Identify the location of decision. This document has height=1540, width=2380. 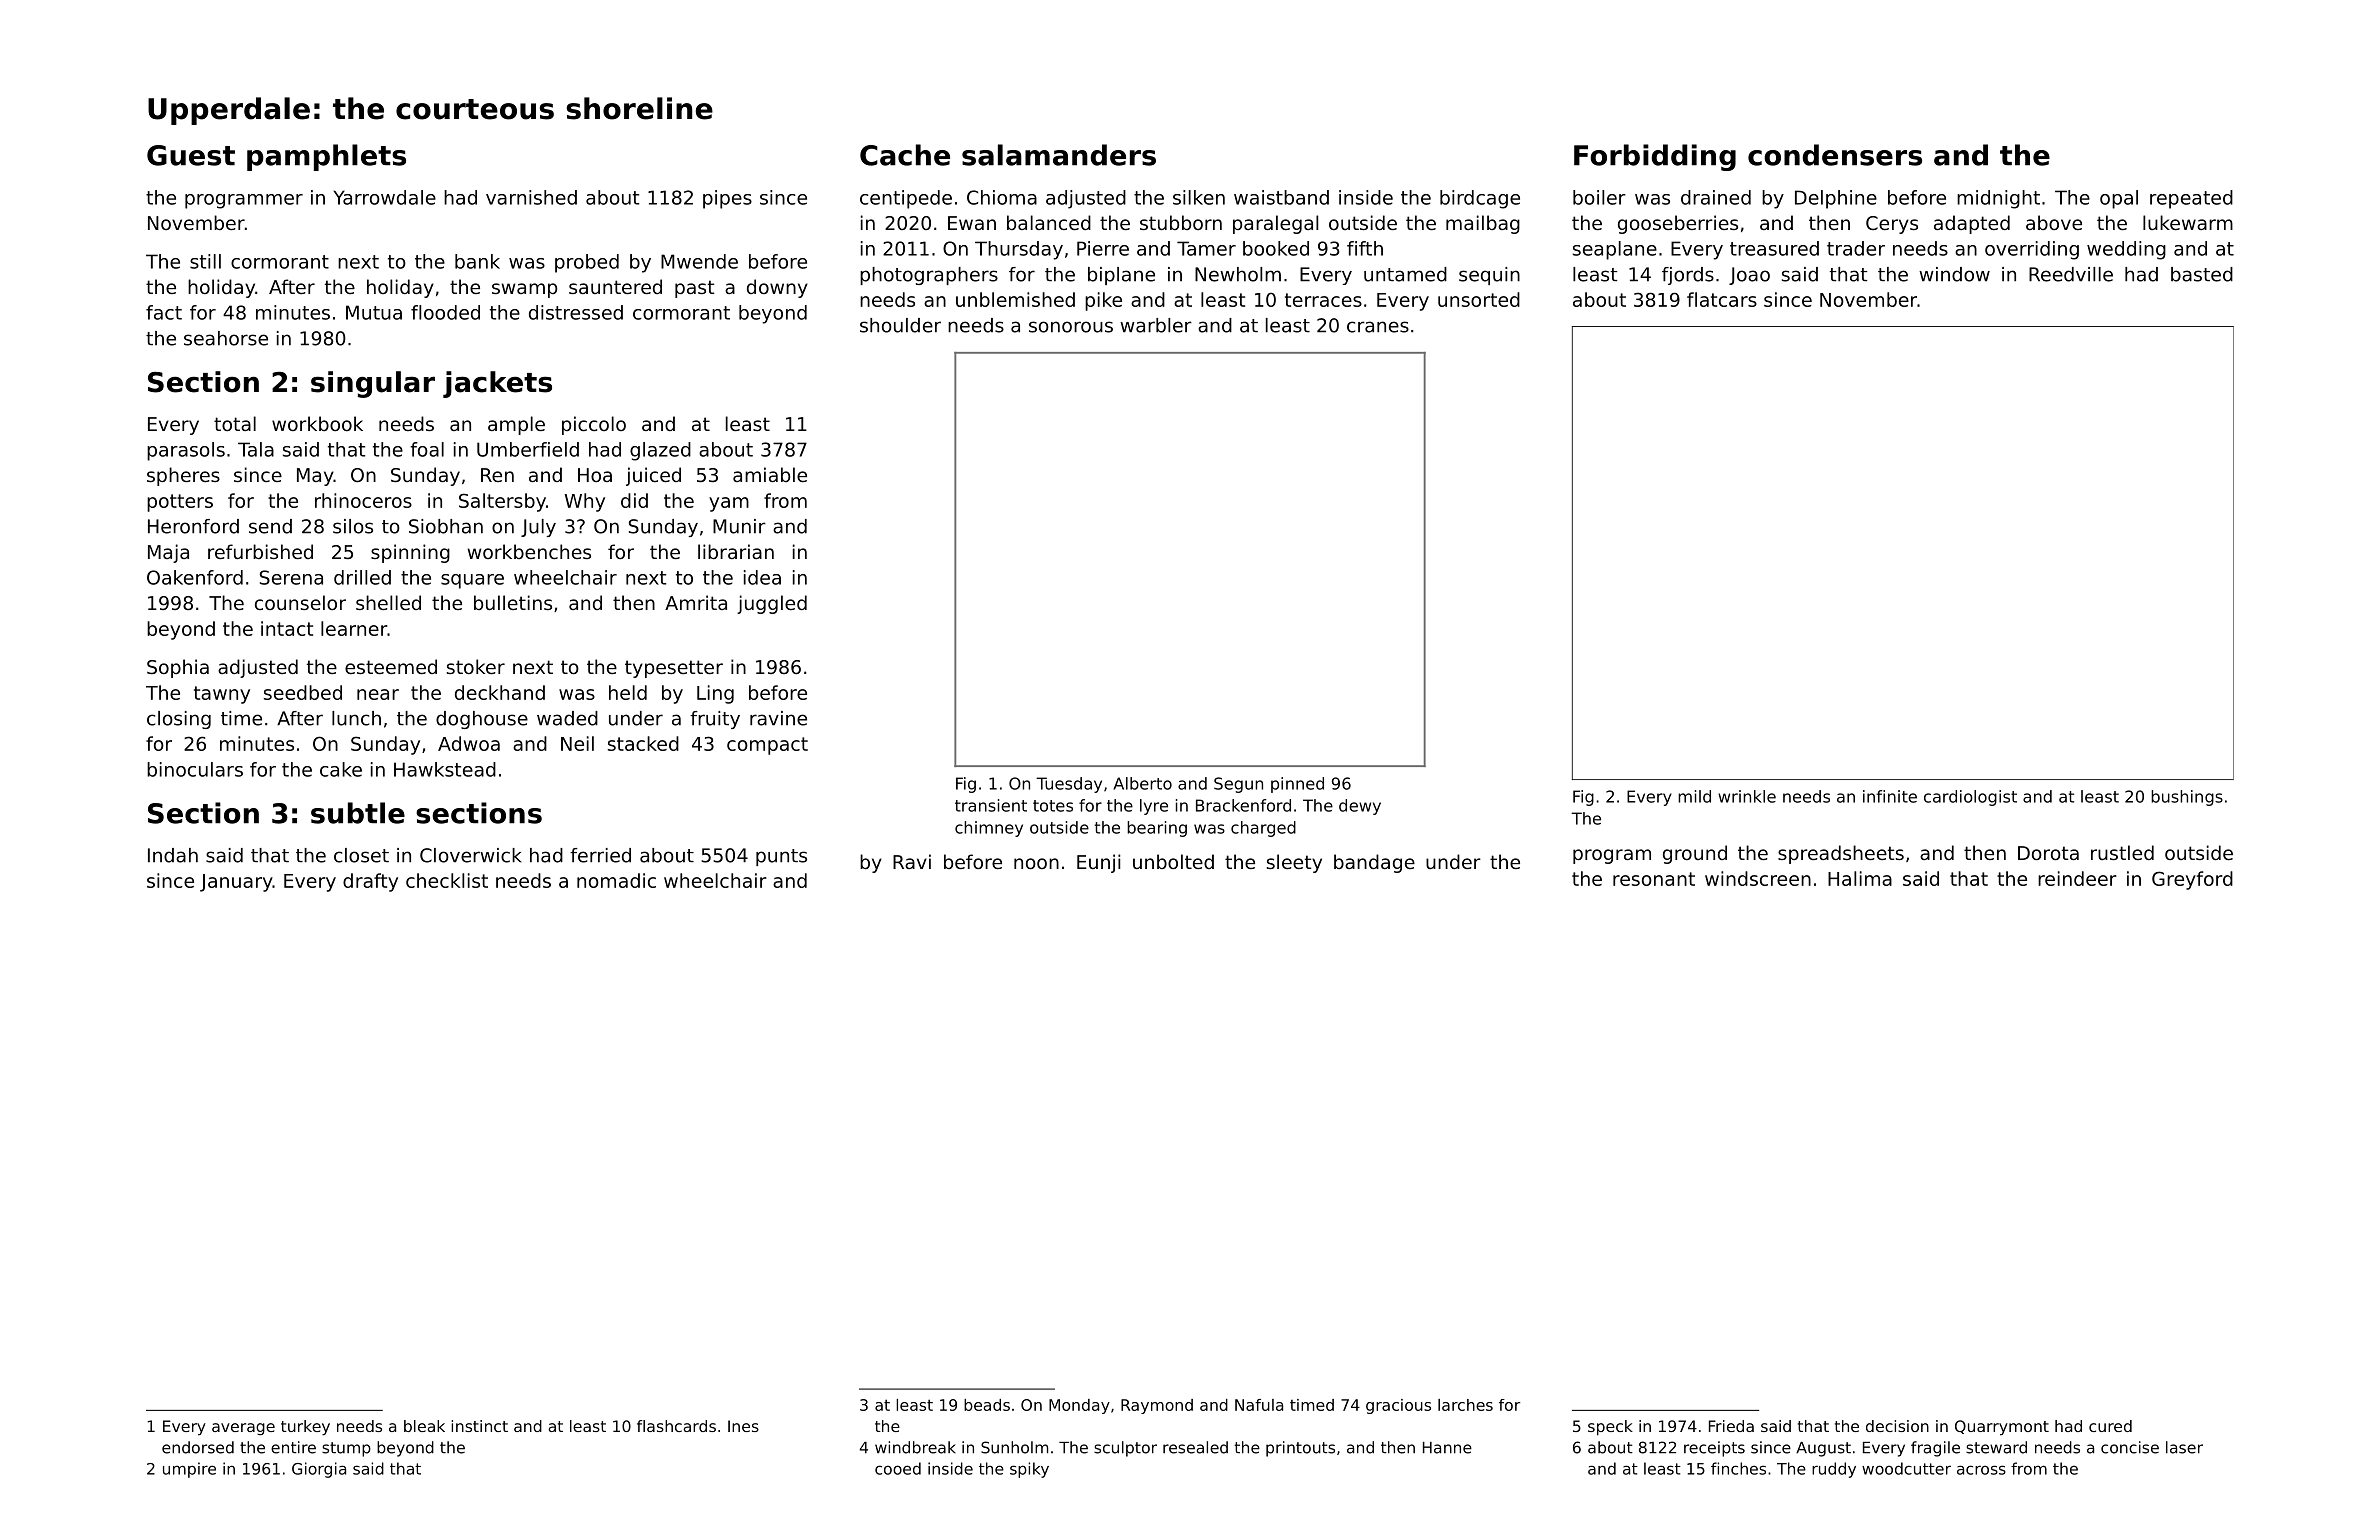
(1897, 1426).
